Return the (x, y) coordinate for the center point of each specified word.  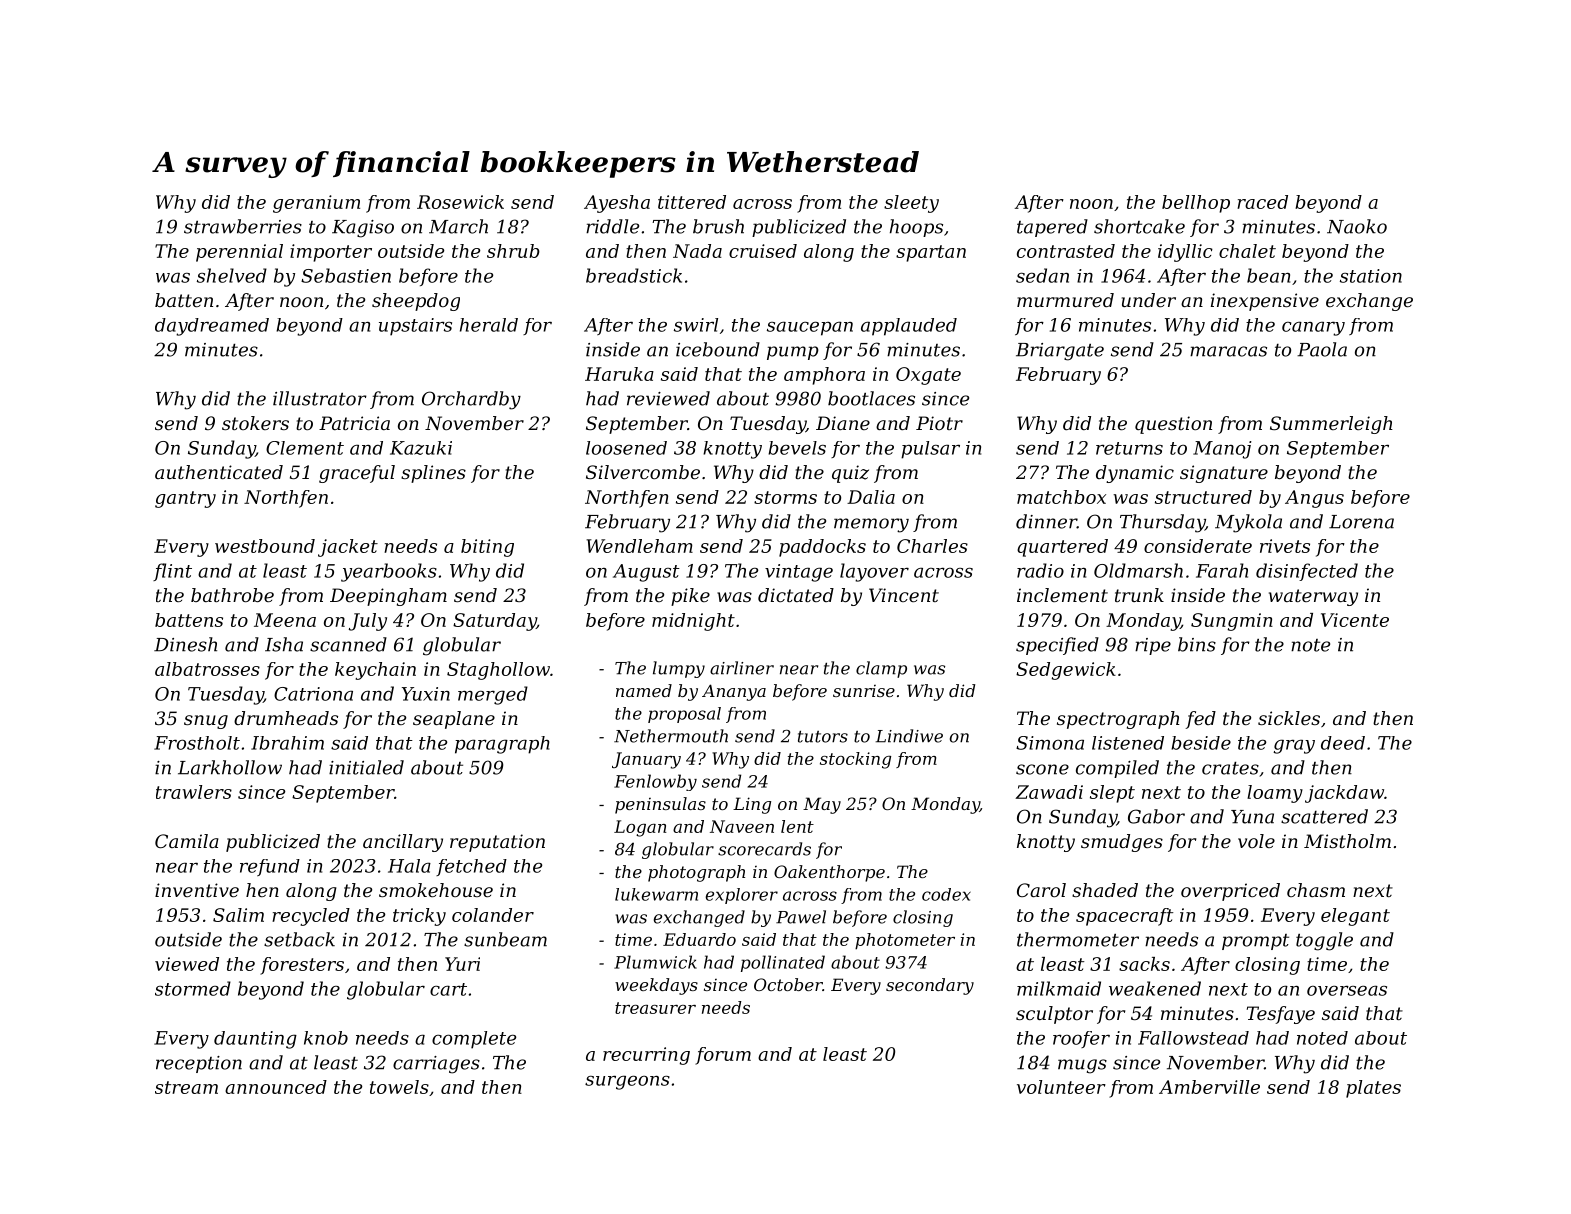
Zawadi (1049, 792)
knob (326, 1038)
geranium (316, 204)
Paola (1322, 349)
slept (1112, 794)
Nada (697, 251)
